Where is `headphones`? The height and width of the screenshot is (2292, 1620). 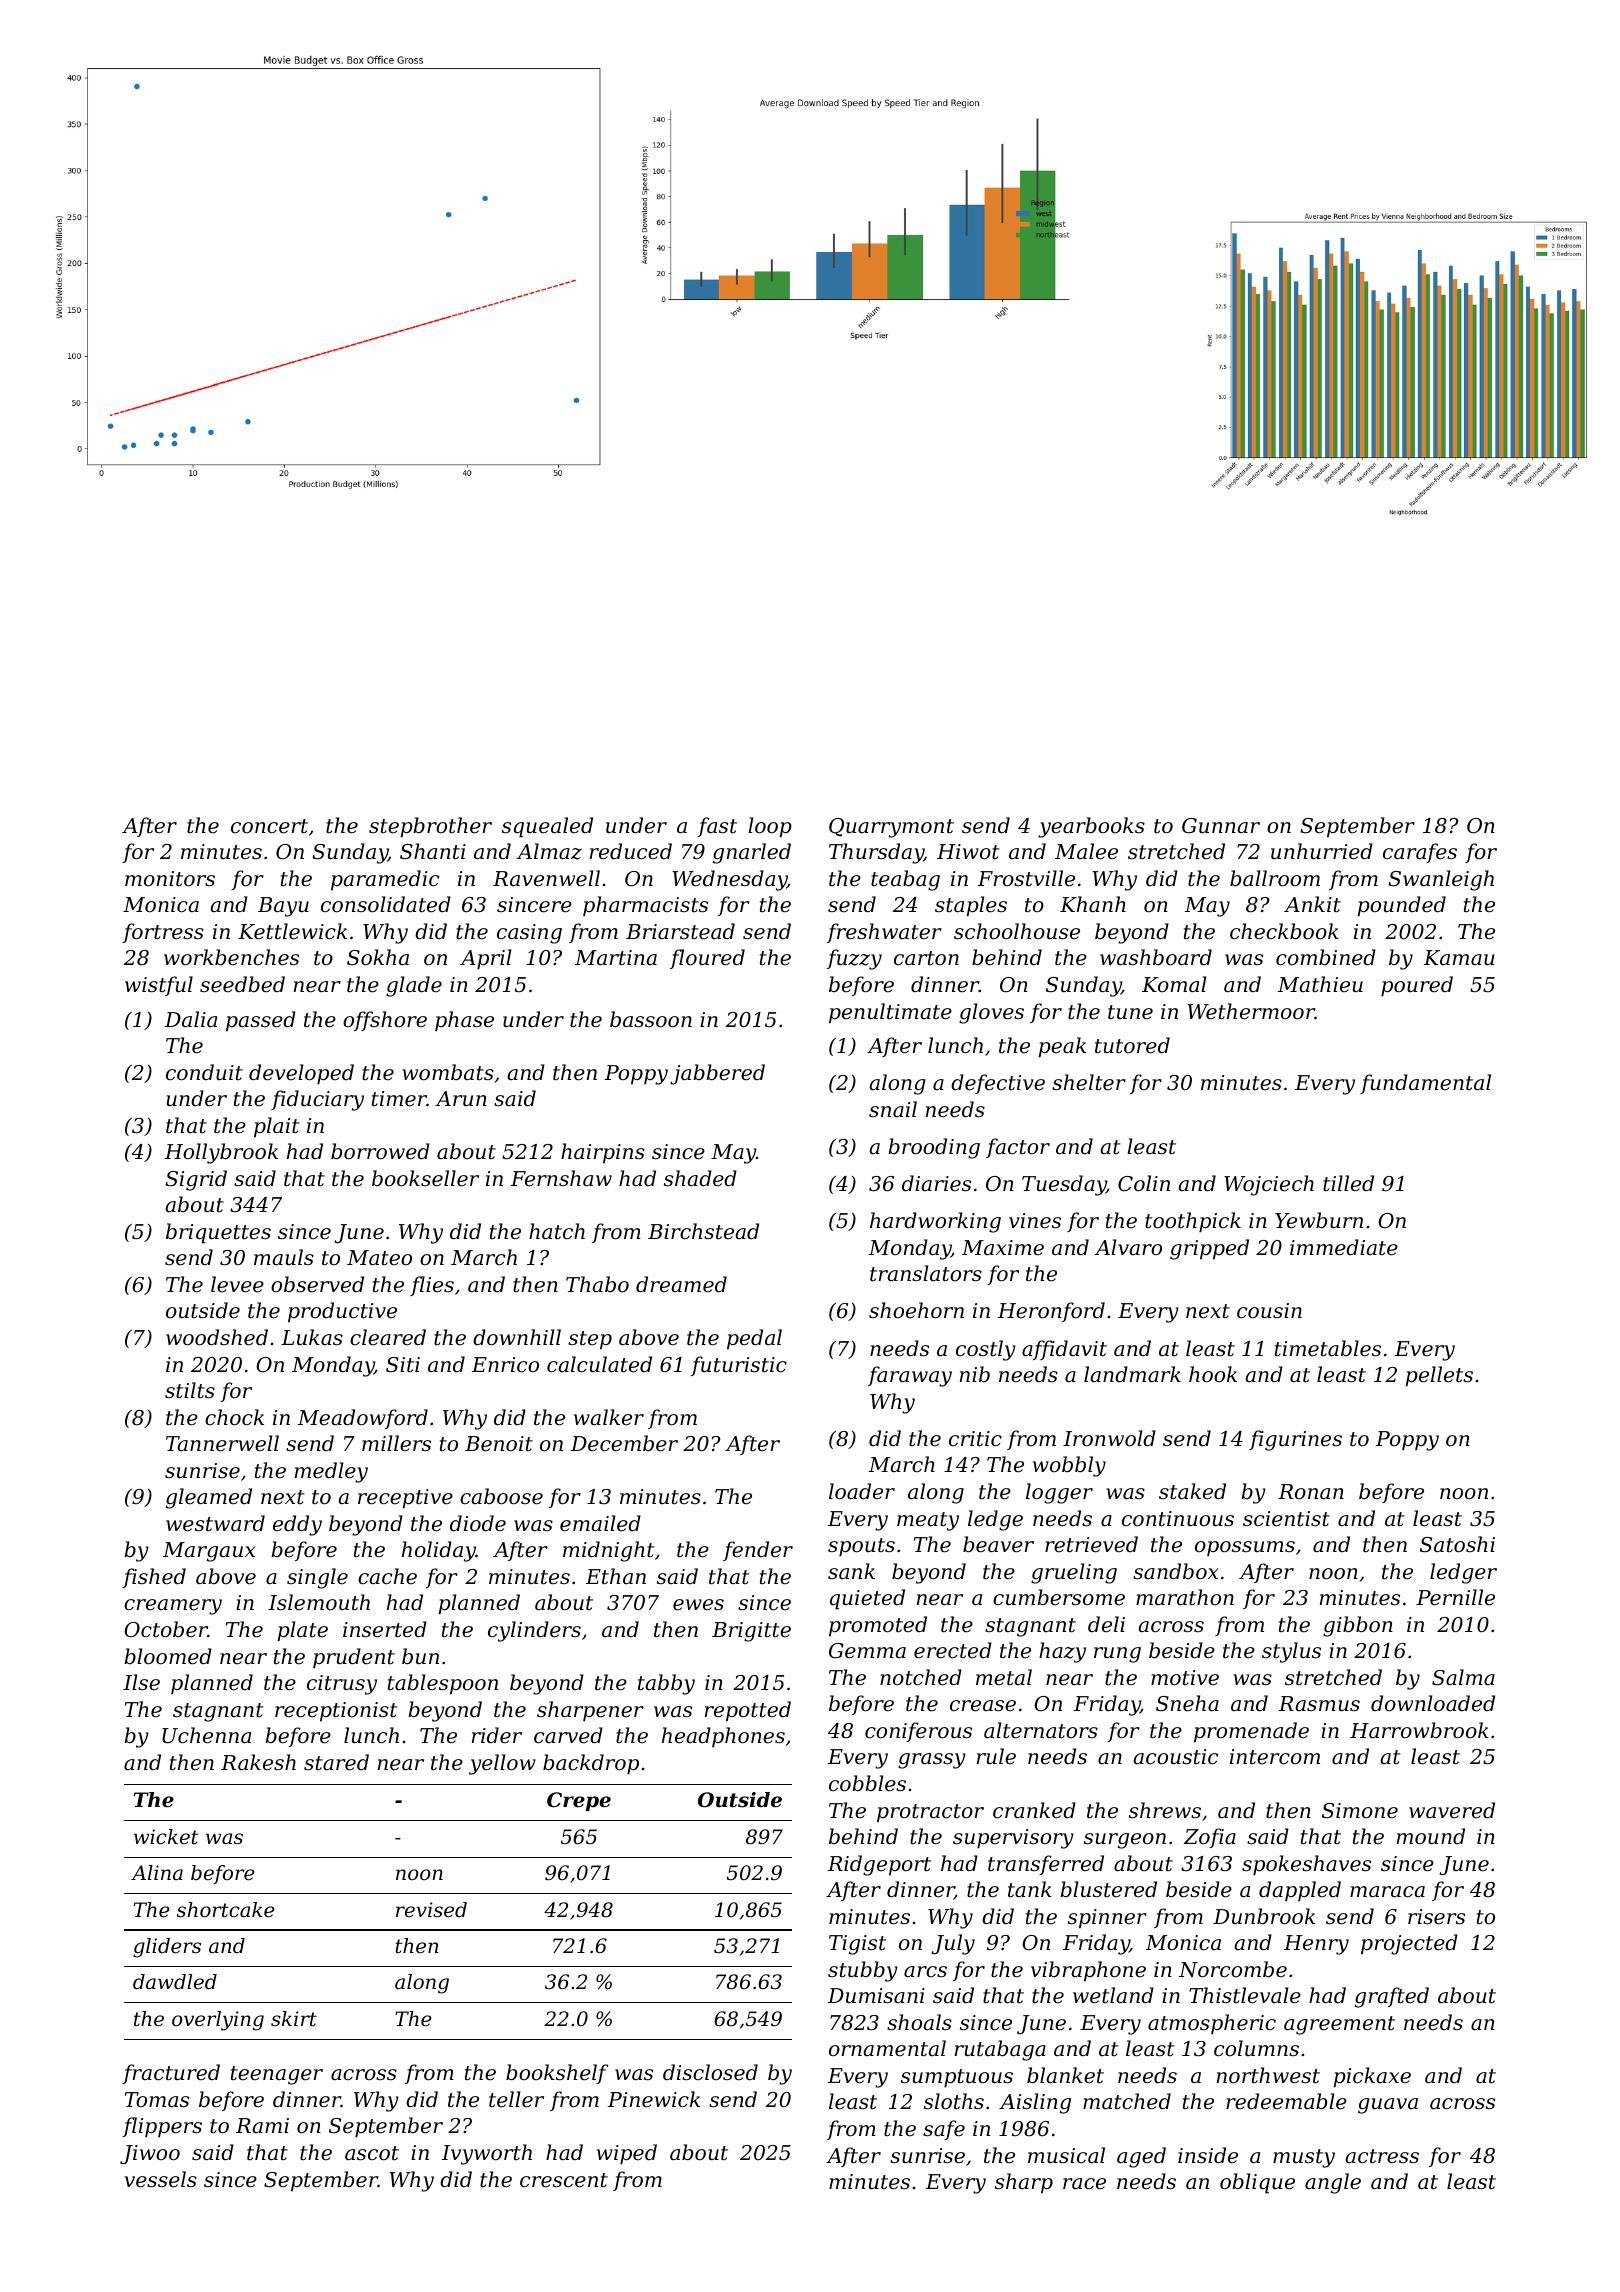
headphones is located at coordinates (723, 1737).
